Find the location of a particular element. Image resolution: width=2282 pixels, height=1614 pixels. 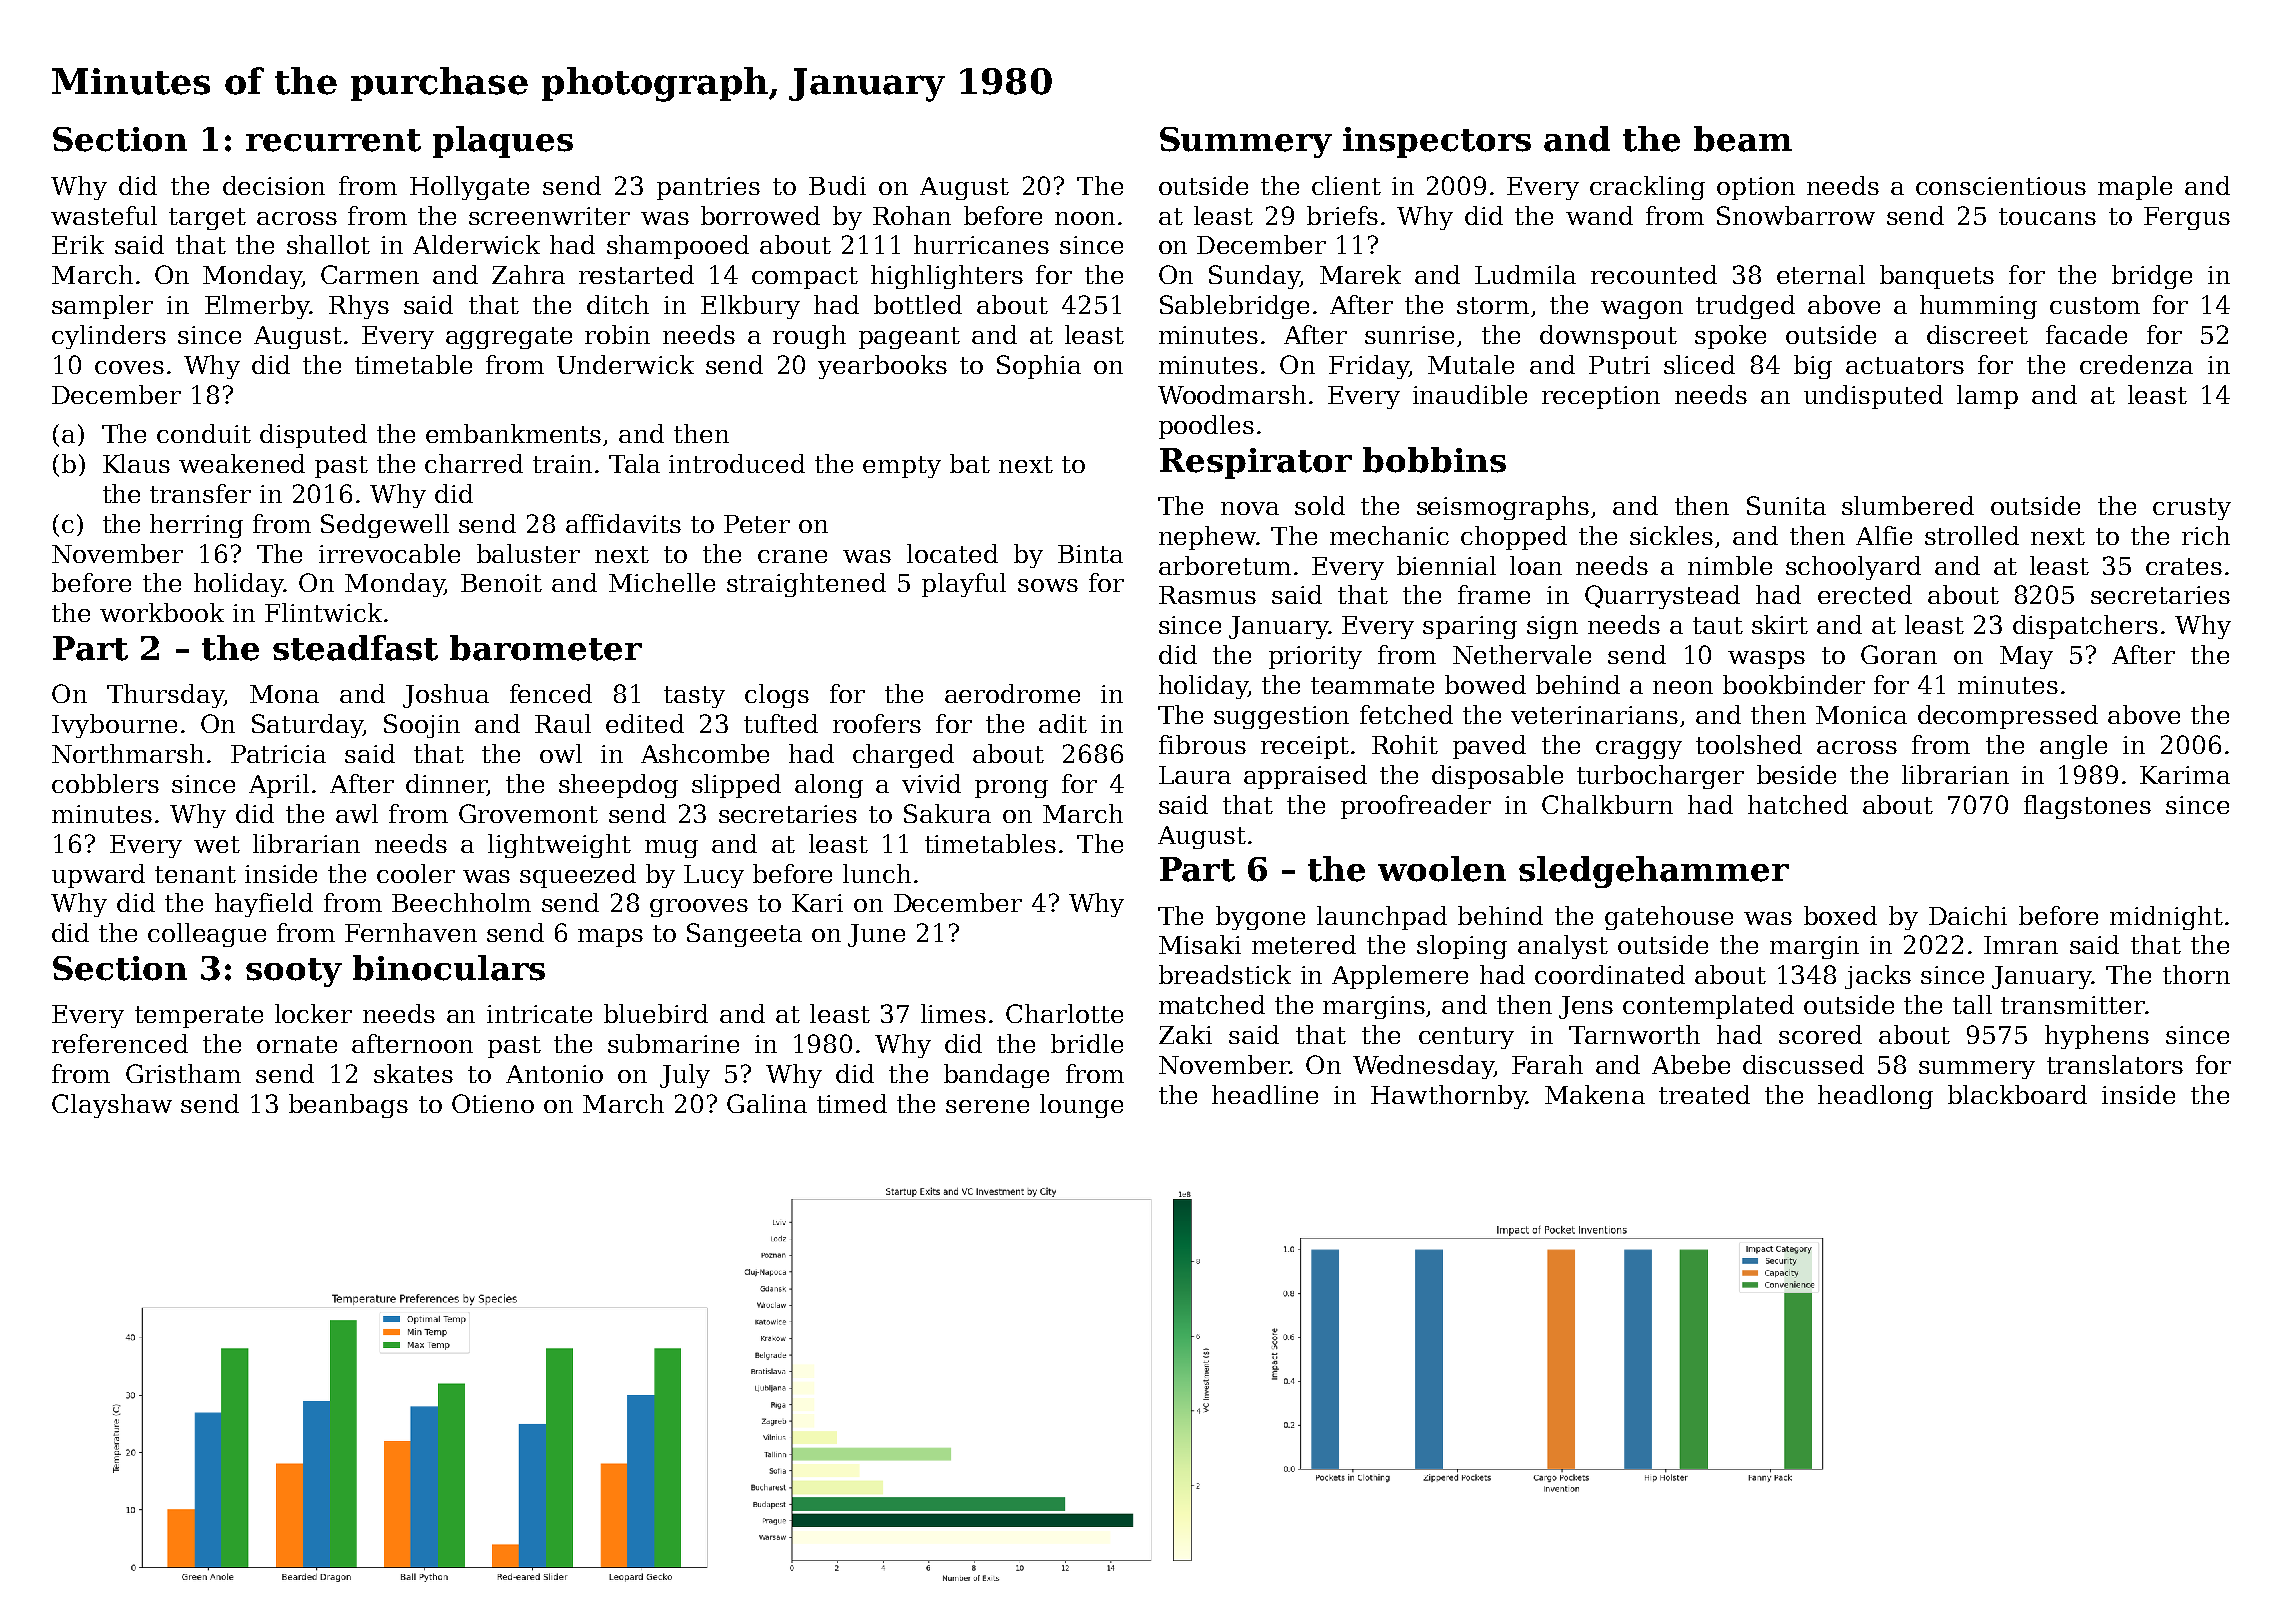

trudged is located at coordinates (1745, 307).
